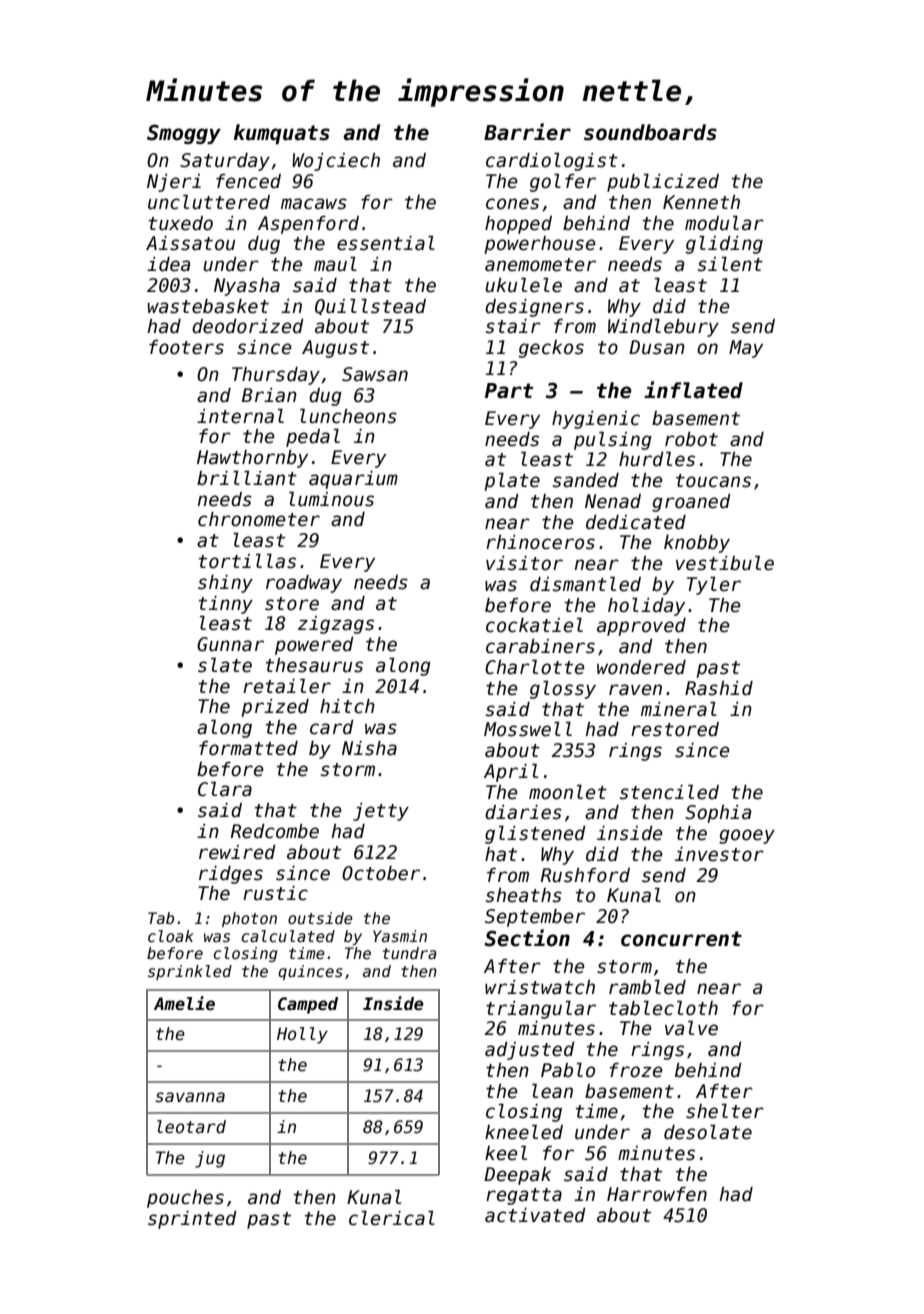 Image resolution: width=924 pixels, height=1314 pixels. What do you see at coordinates (650, 132) in the document?
I see `soundboards` at bounding box center [650, 132].
